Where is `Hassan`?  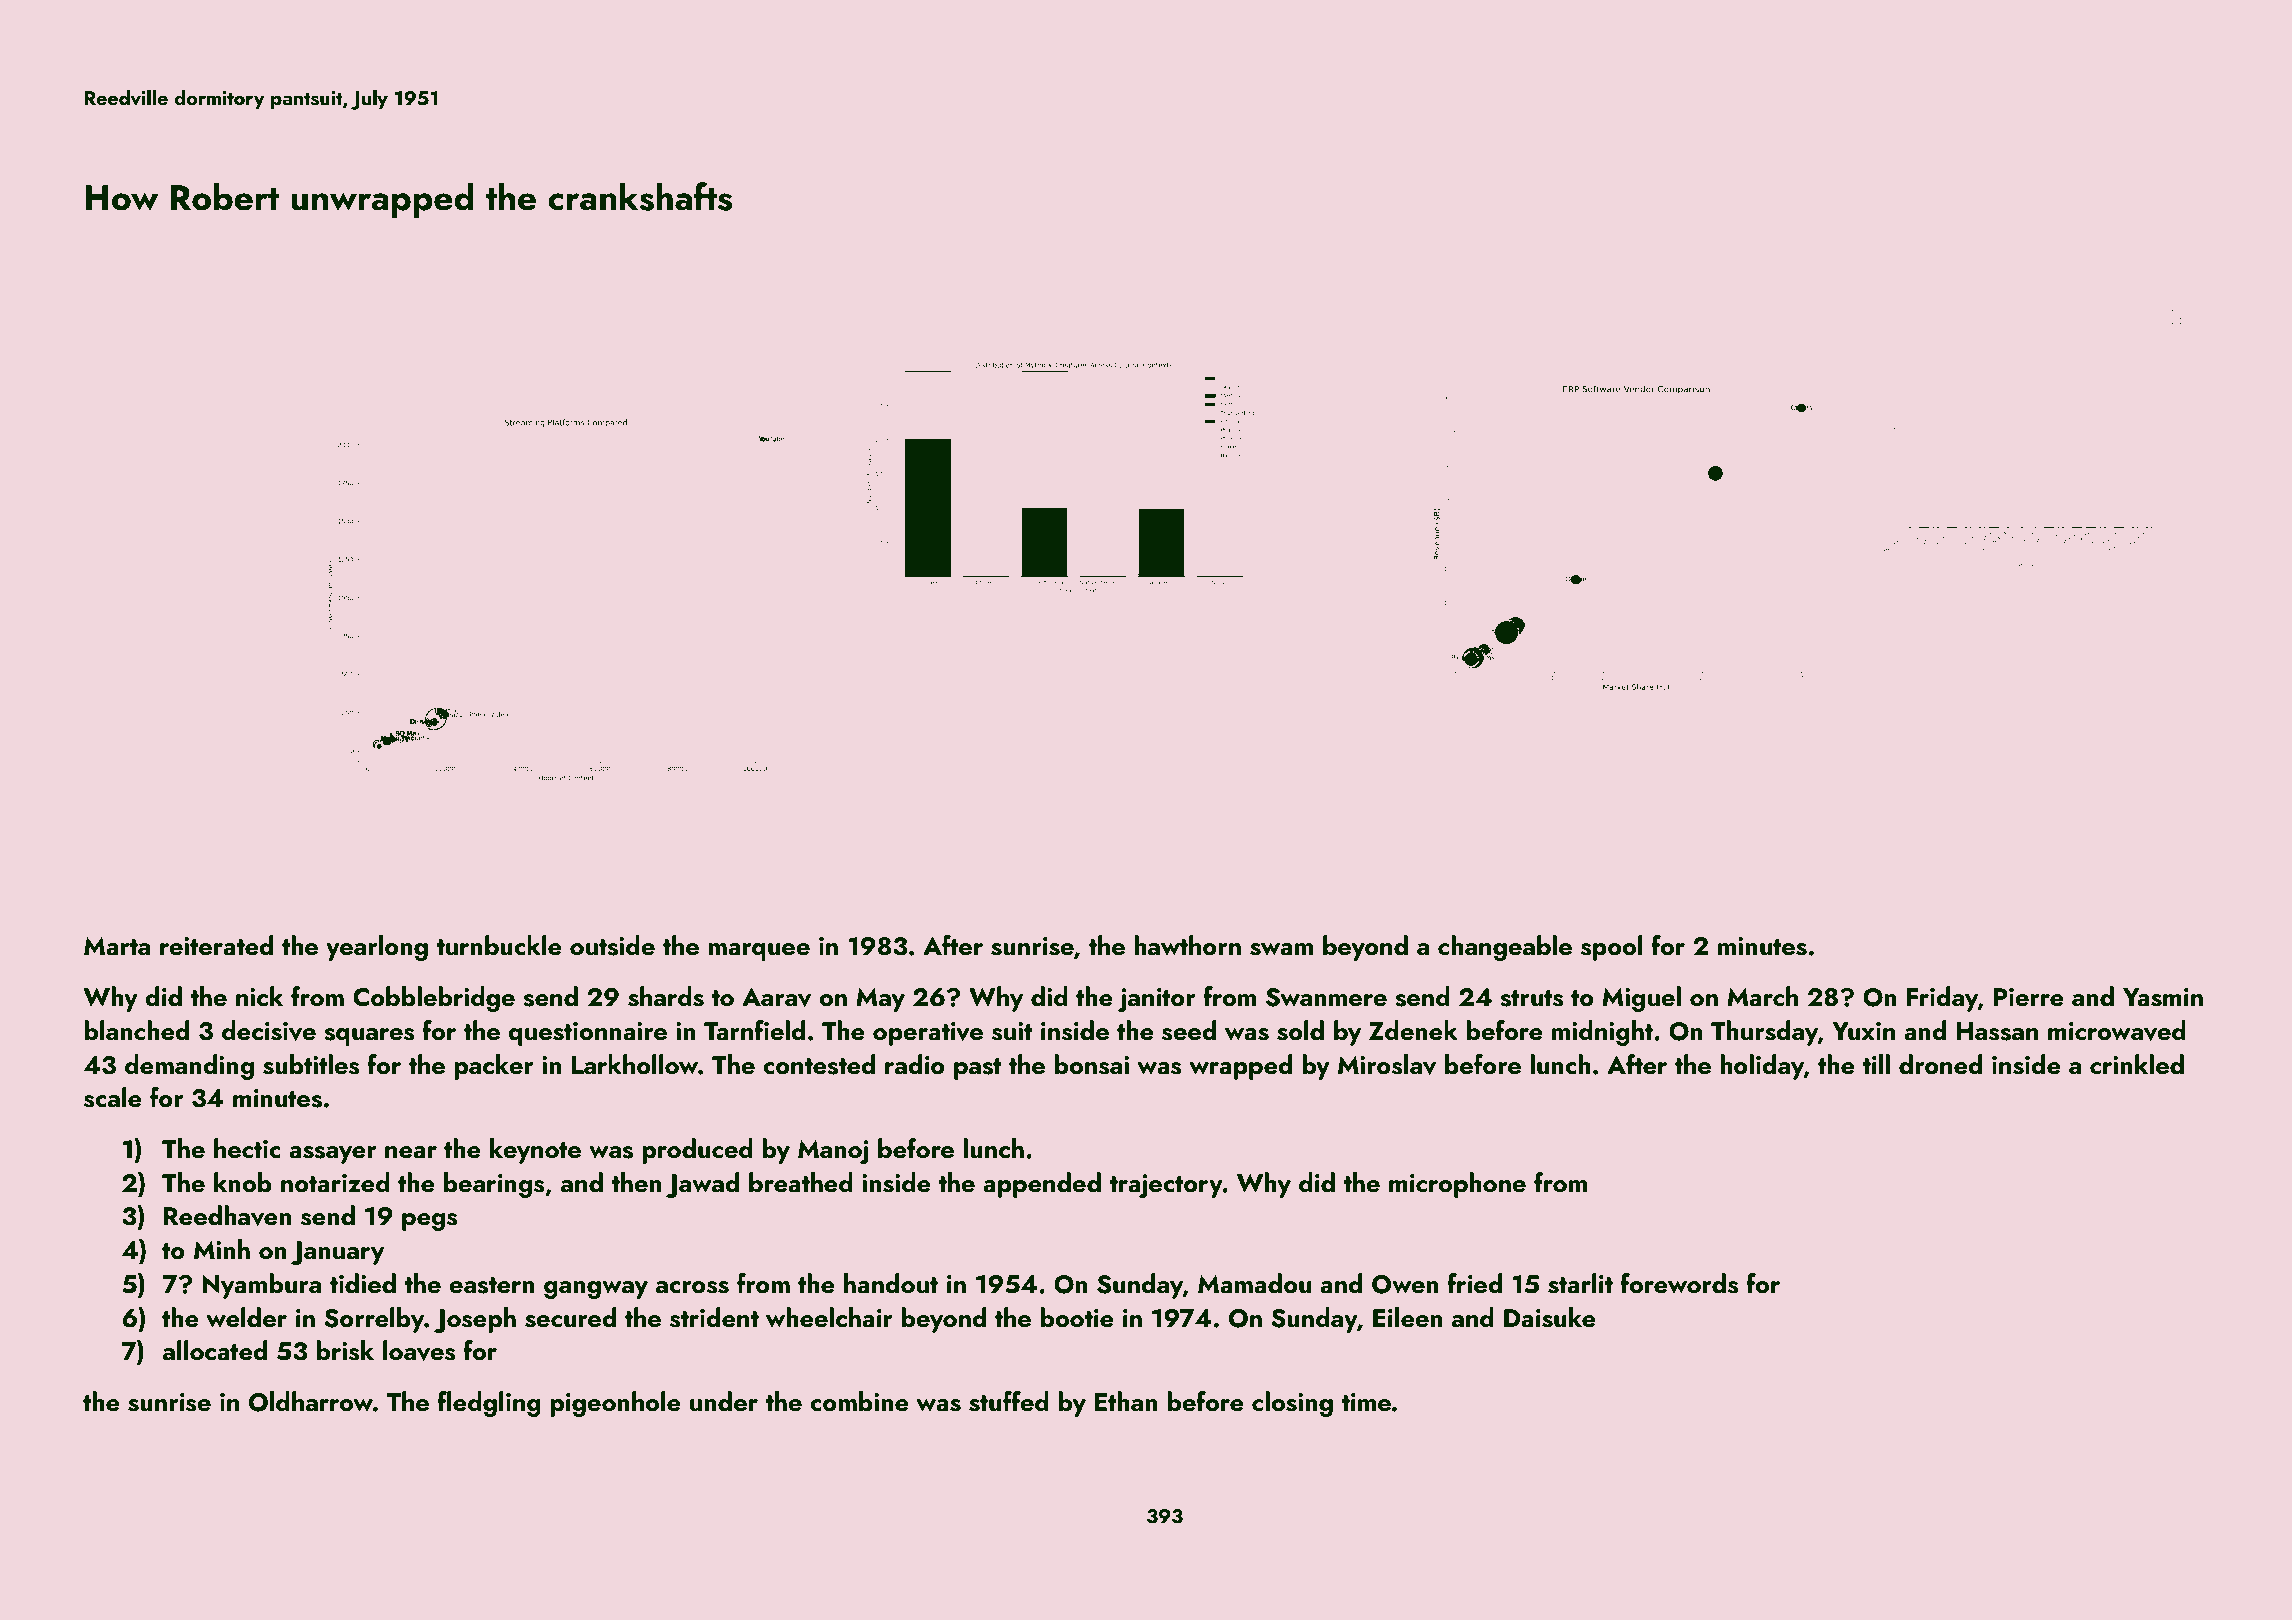
Hassan is located at coordinates (1997, 1031).
